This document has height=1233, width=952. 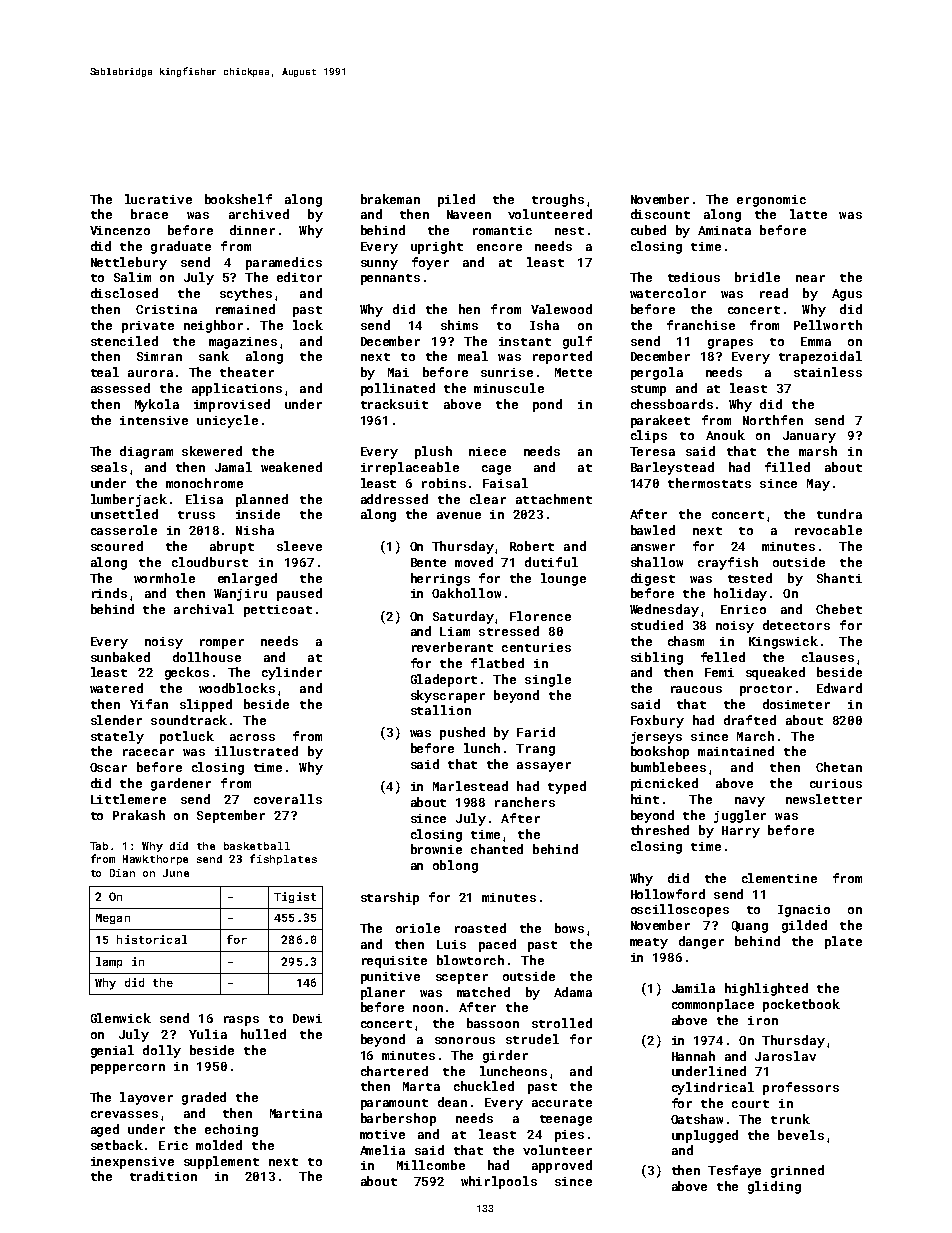 I want to click on Tab, so click(x=99, y=846).
